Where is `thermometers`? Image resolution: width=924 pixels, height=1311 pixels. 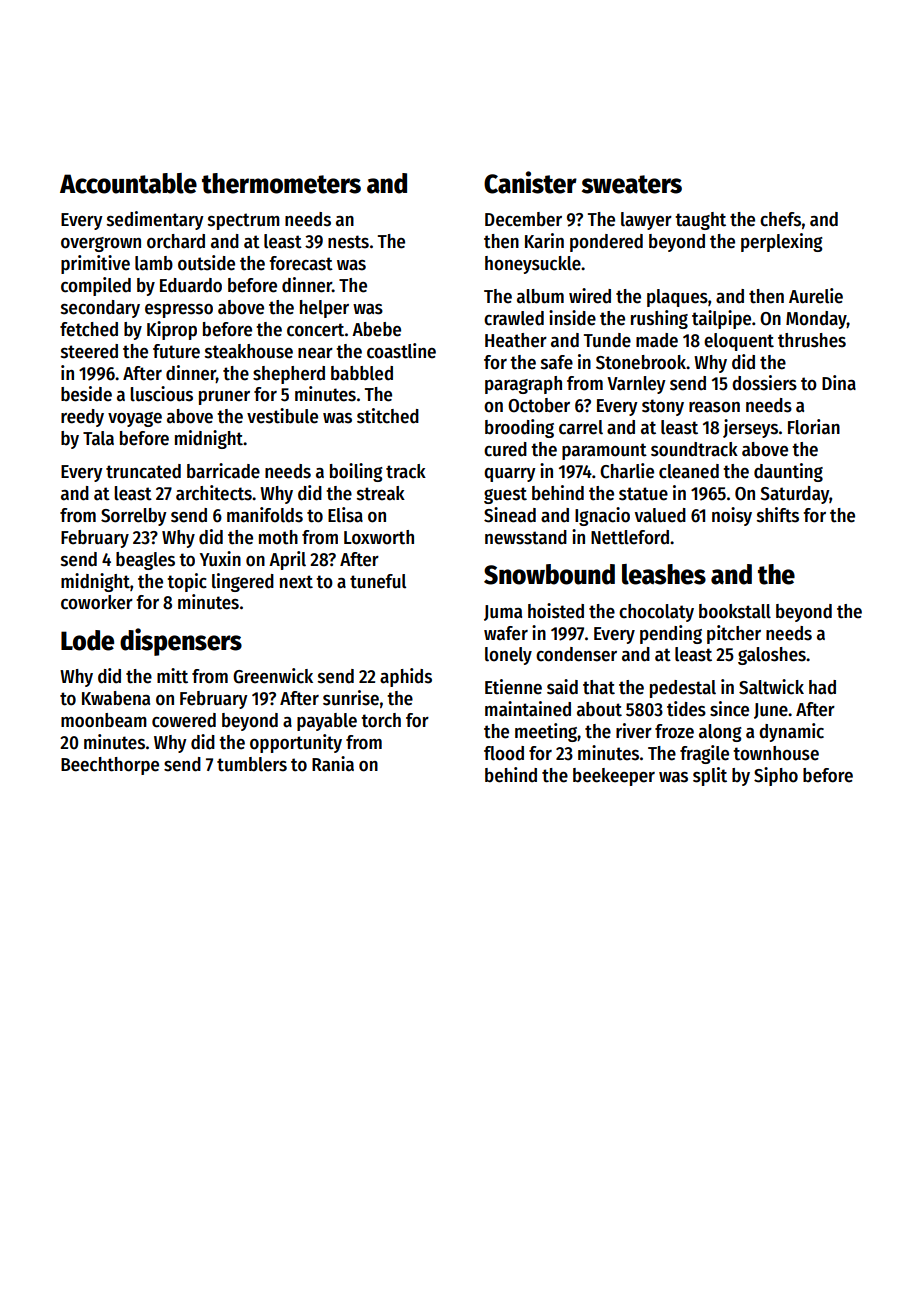 thermometers is located at coordinates (281, 183).
